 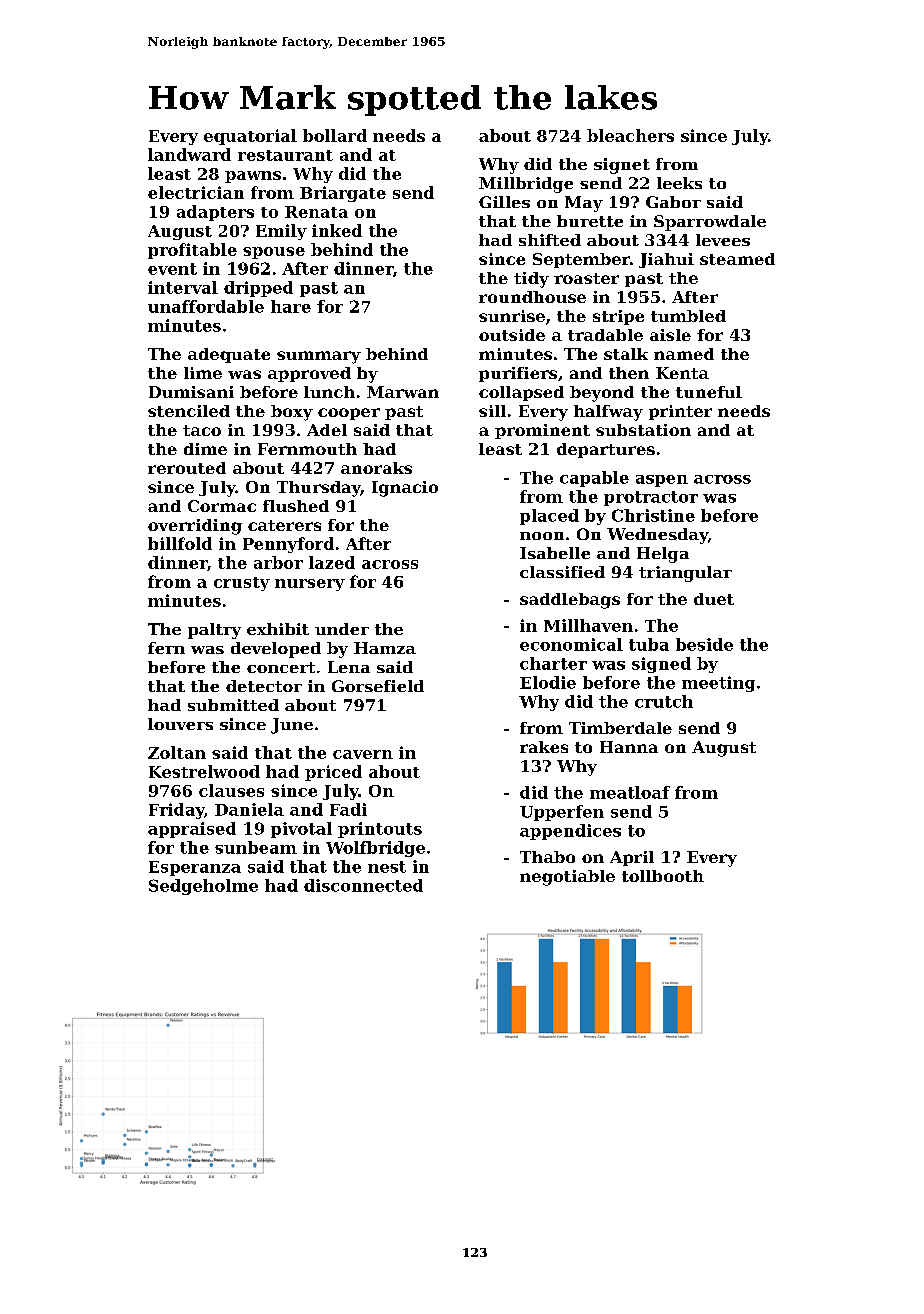 I want to click on clauses, so click(x=231, y=790).
